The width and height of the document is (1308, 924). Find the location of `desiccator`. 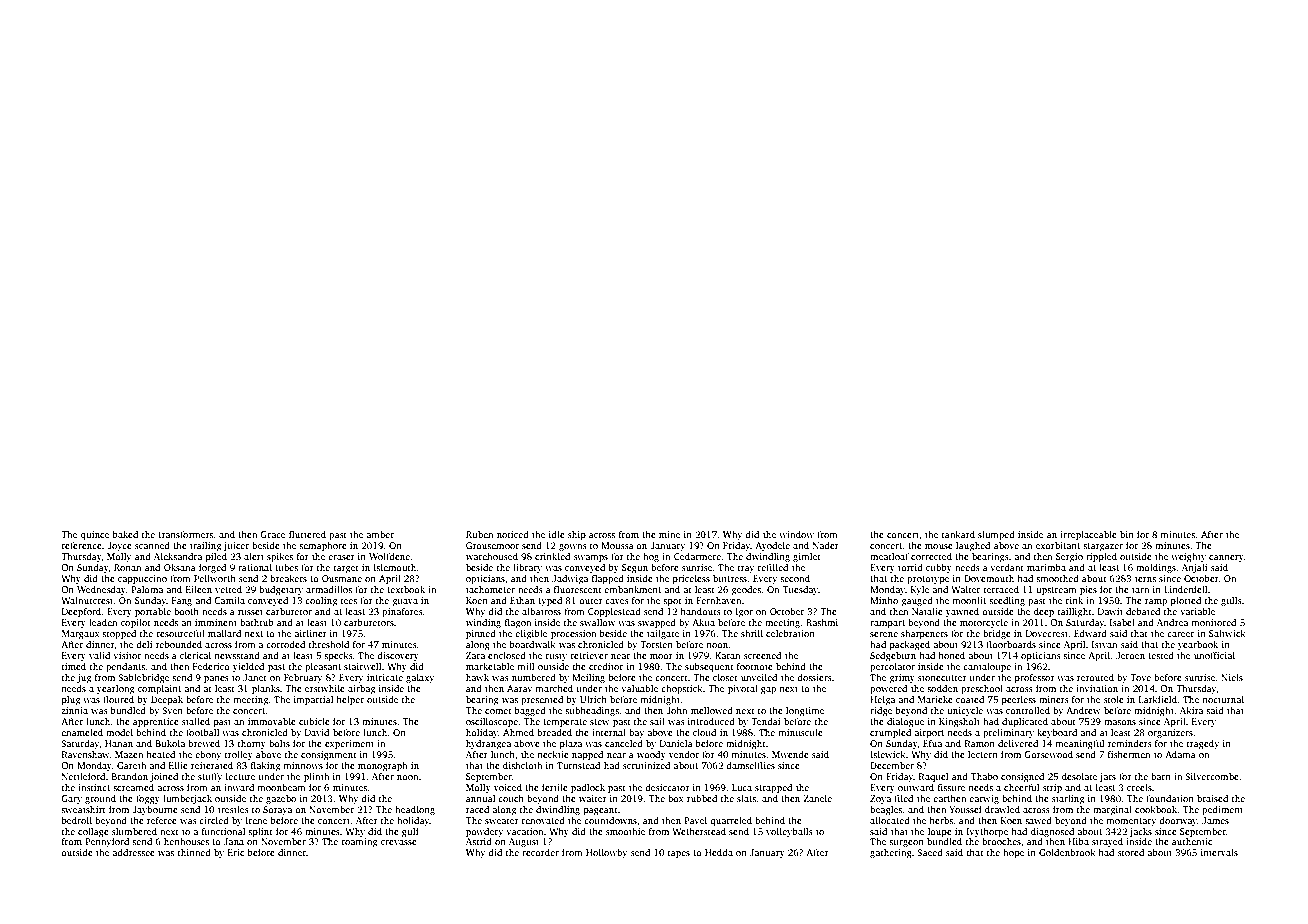

desiccator is located at coordinates (667, 787).
